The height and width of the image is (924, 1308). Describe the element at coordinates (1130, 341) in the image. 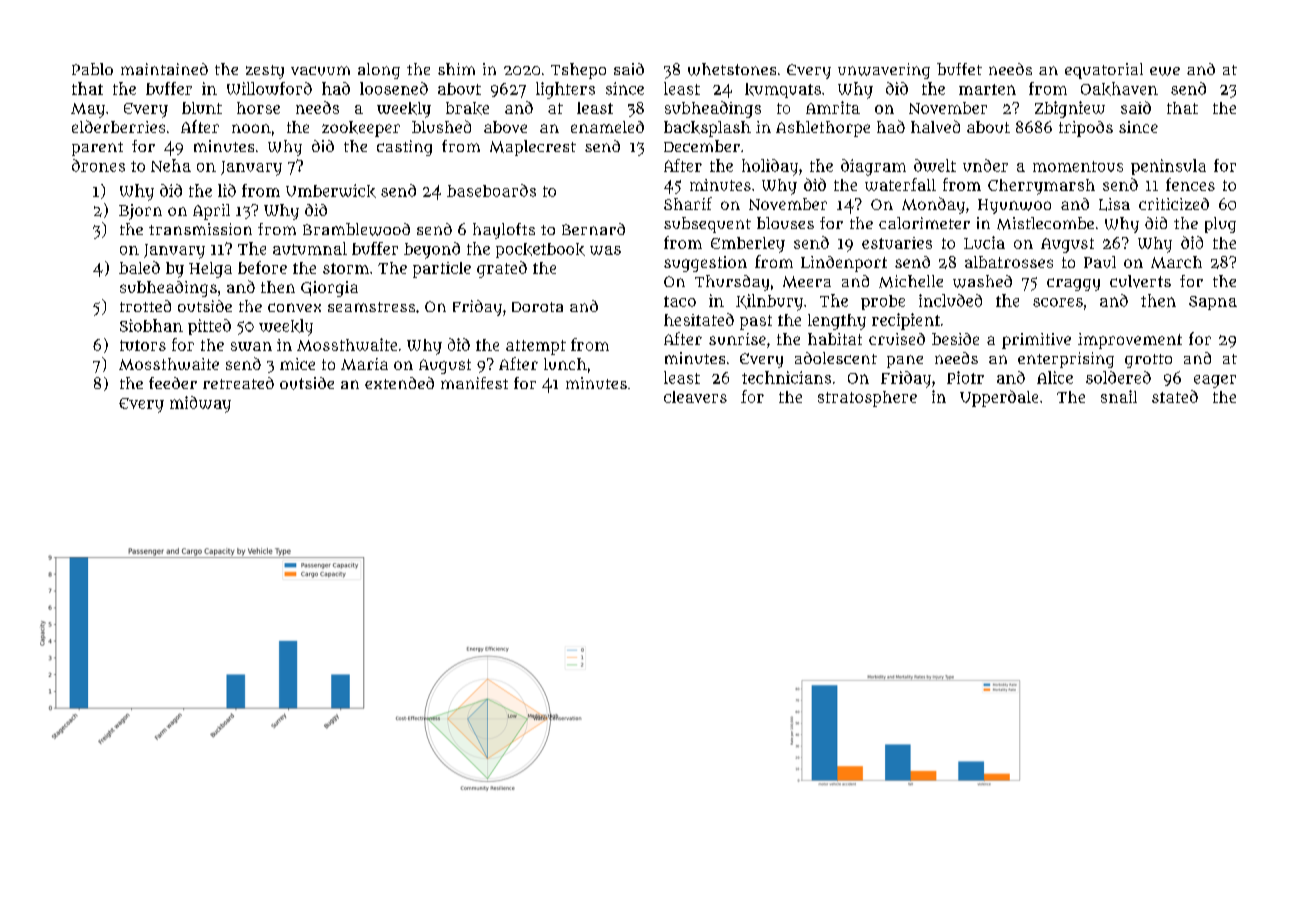

I see `improvement` at that location.
